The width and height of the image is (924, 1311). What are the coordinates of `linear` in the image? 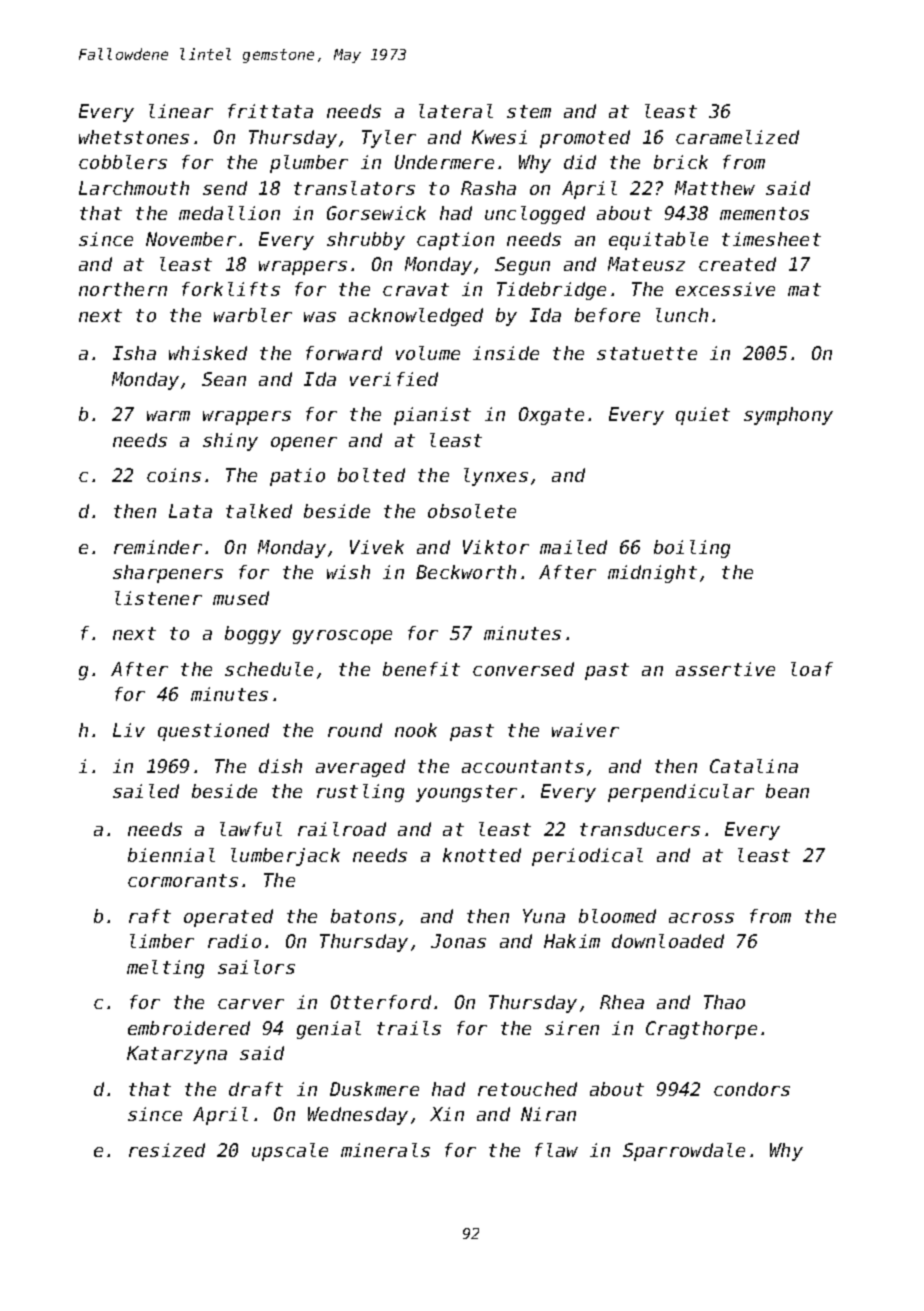 It's located at (181, 111).
